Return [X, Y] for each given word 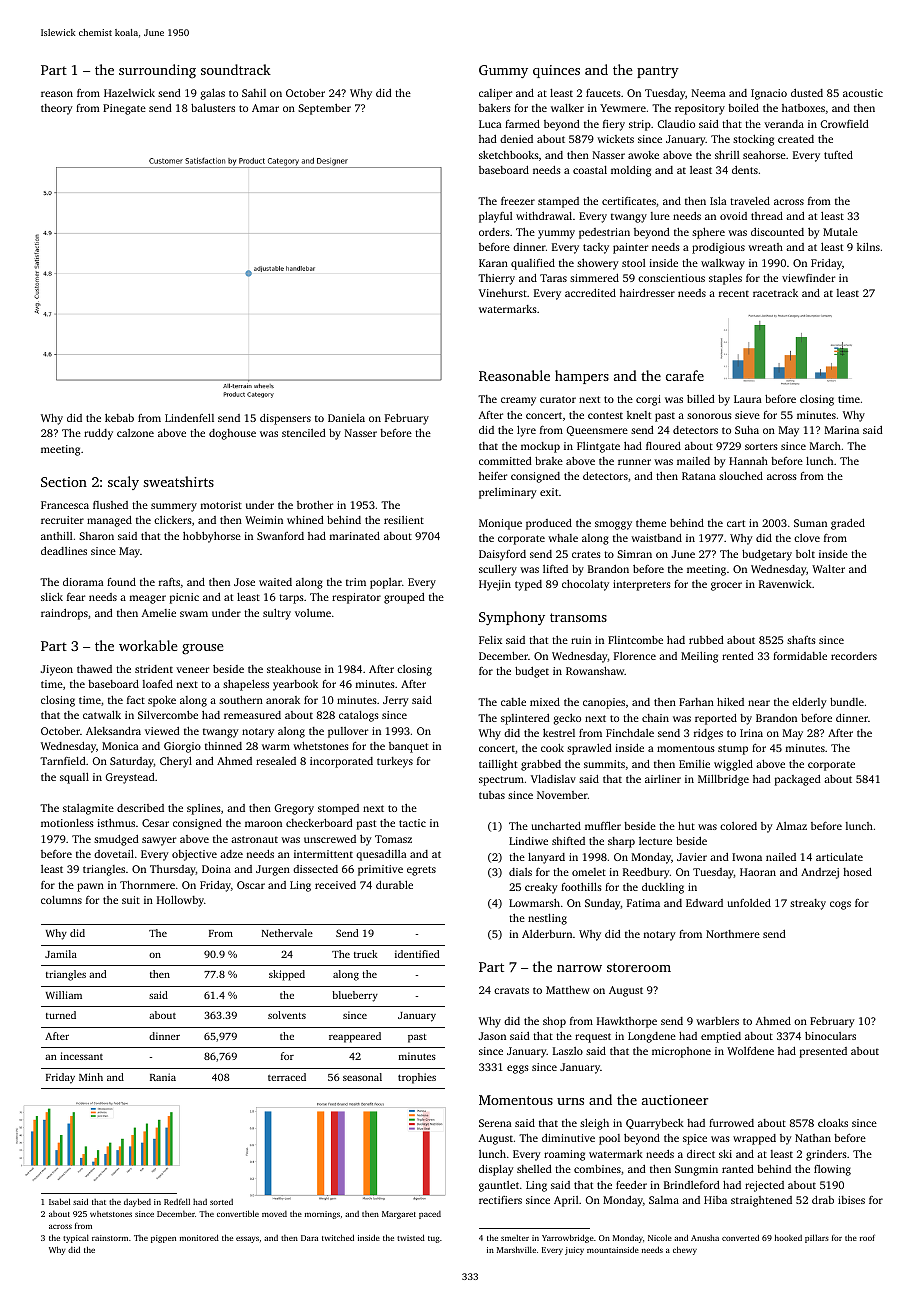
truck [366, 954]
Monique [500, 524]
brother [315, 505]
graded [848, 524]
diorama [83, 582]
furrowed [731, 1123]
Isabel [59, 1201]
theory [57, 109]
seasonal [362, 1077]
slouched [741, 476]
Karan [493, 263]
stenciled [304, 433]
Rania [163, 1077]
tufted [838, 155]
